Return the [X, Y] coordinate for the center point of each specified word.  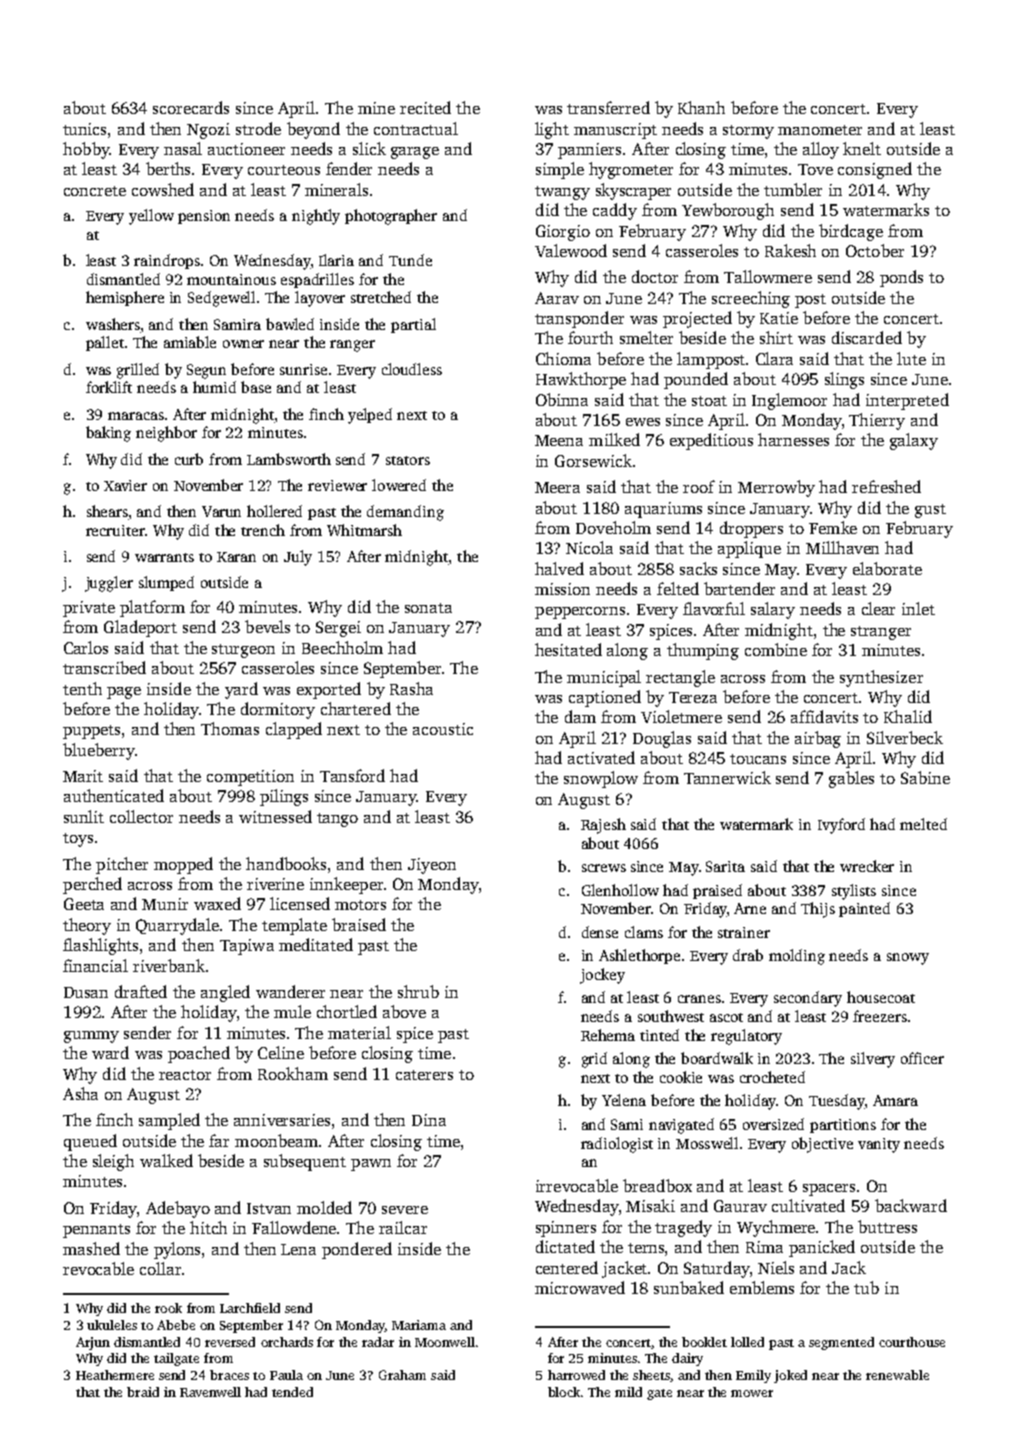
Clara [774, 358]
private [89, 609]
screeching [751, 299]
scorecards [191, 107]
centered [567, 1267]
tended [292, 1392]
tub [866, 1287]
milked [614, 439]
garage [415, 153]
